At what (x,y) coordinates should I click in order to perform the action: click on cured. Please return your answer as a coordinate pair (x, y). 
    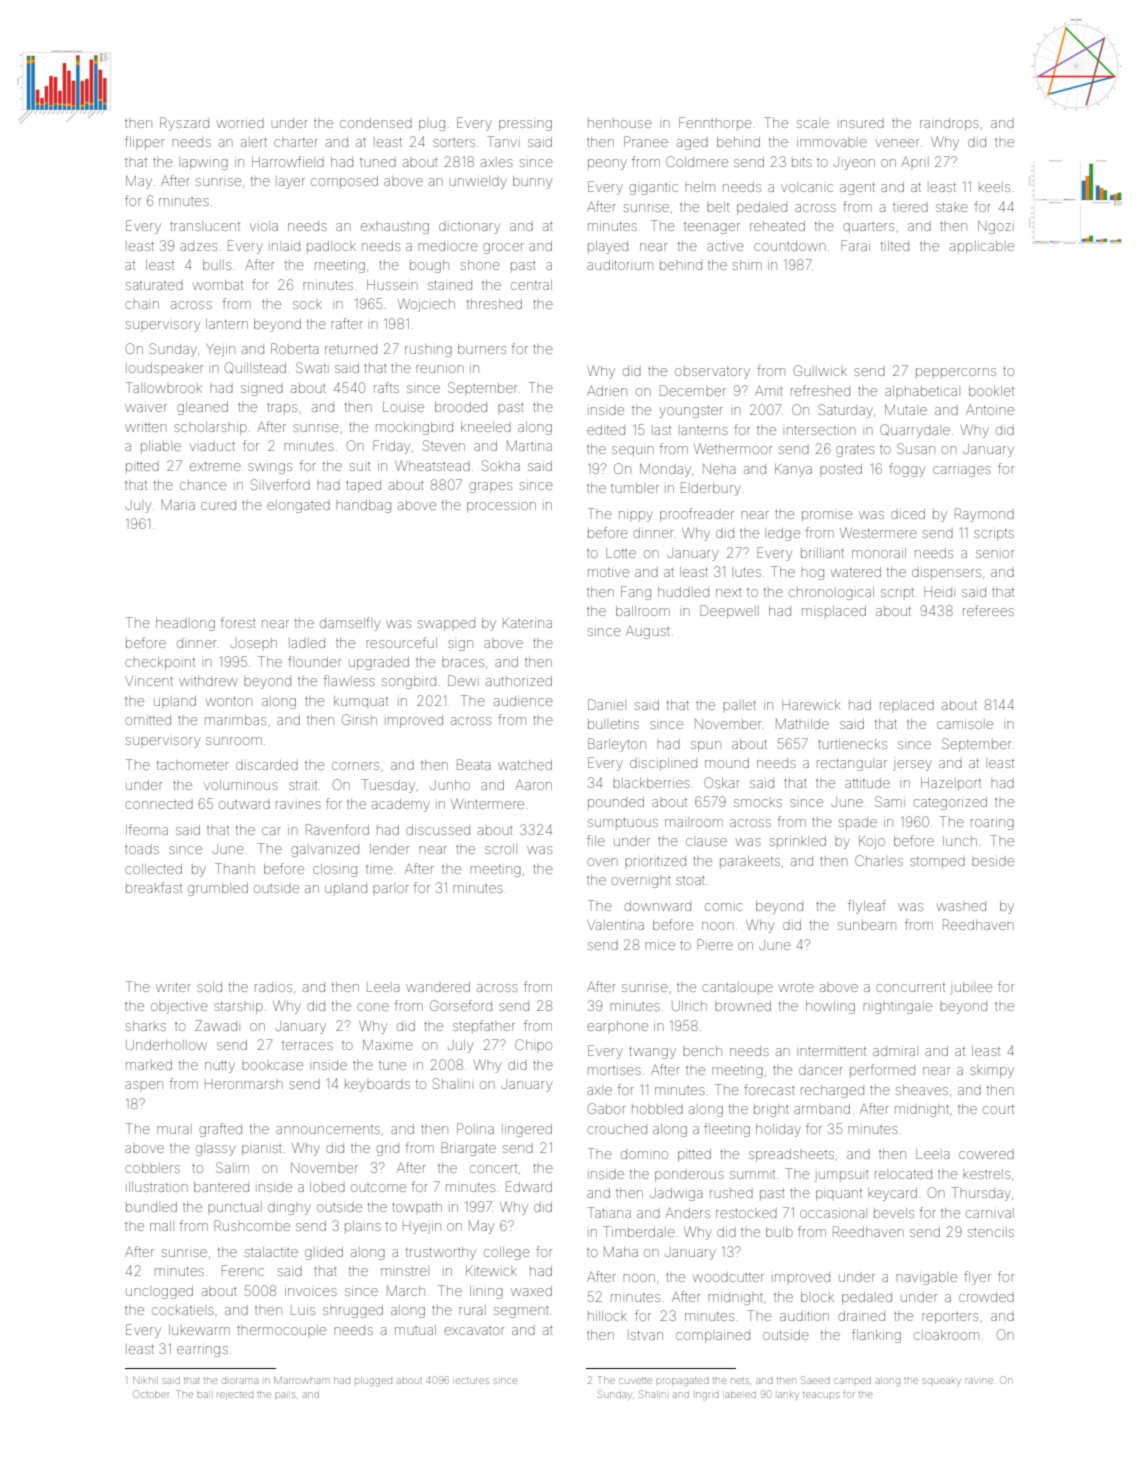
    Looking at the image, I should click on (218, 506).
